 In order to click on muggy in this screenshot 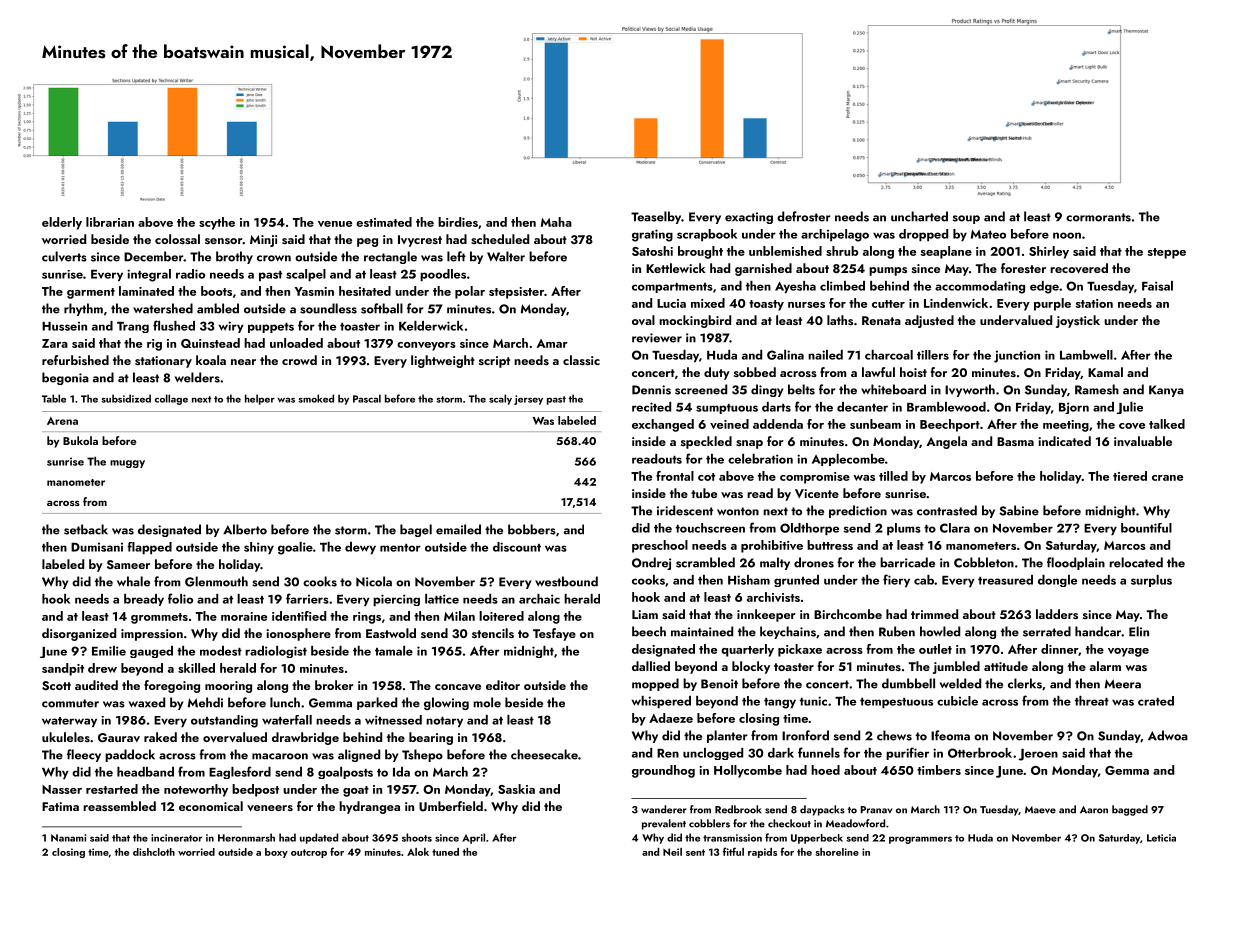, I will do `click(127, 464)`.
